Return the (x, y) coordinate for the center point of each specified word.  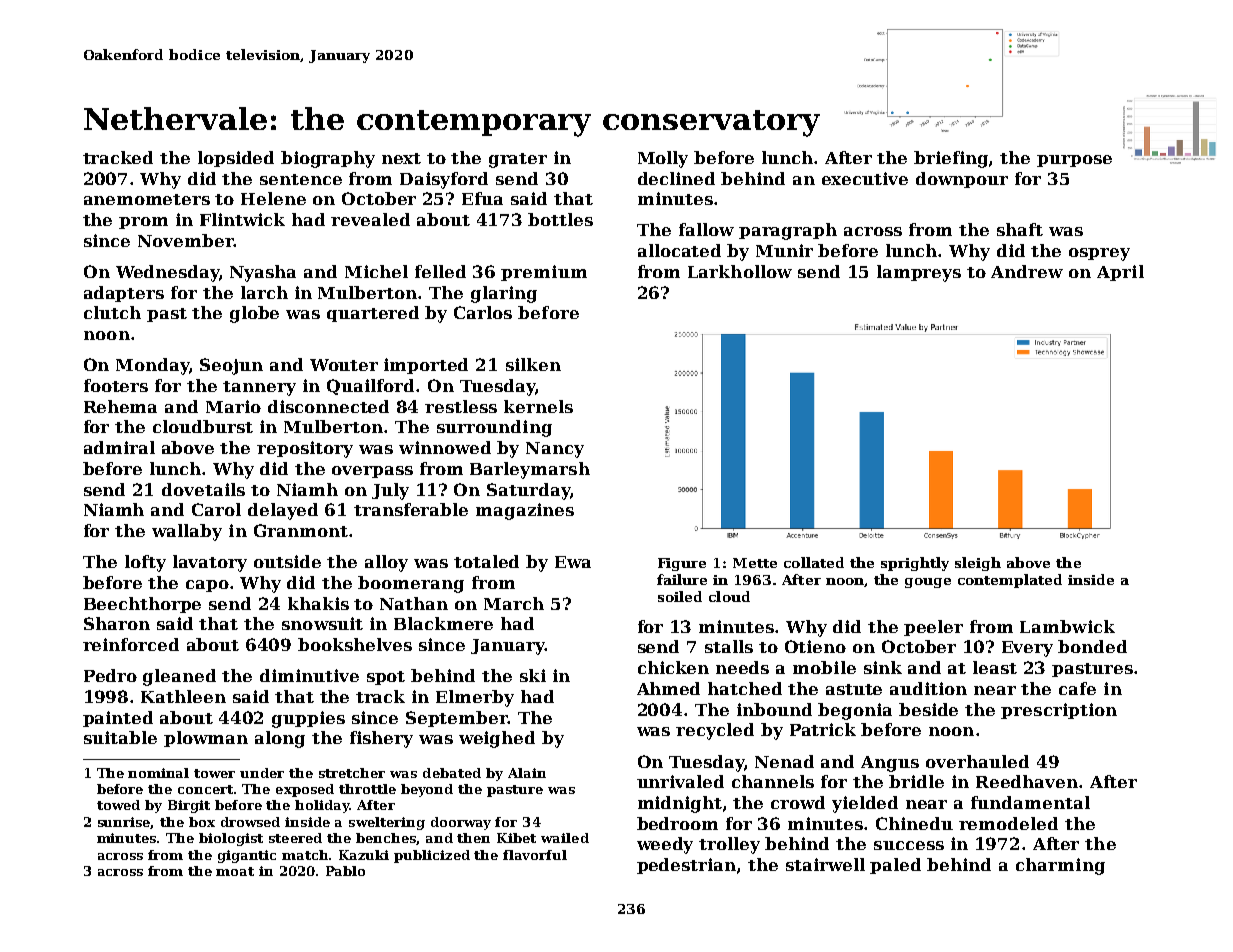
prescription (1059, 711)
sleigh (978, 564)
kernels (538, 406)
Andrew (1027, 271)
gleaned (179, 677)
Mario (233, 406)
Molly (663, 159)
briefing (951, 159)
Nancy (555, 450)
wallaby (187, 532)
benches (386, 839)
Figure (682, 564)
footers (116, 385)
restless (461, 406)
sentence (301, 179)
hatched (745, 688)
